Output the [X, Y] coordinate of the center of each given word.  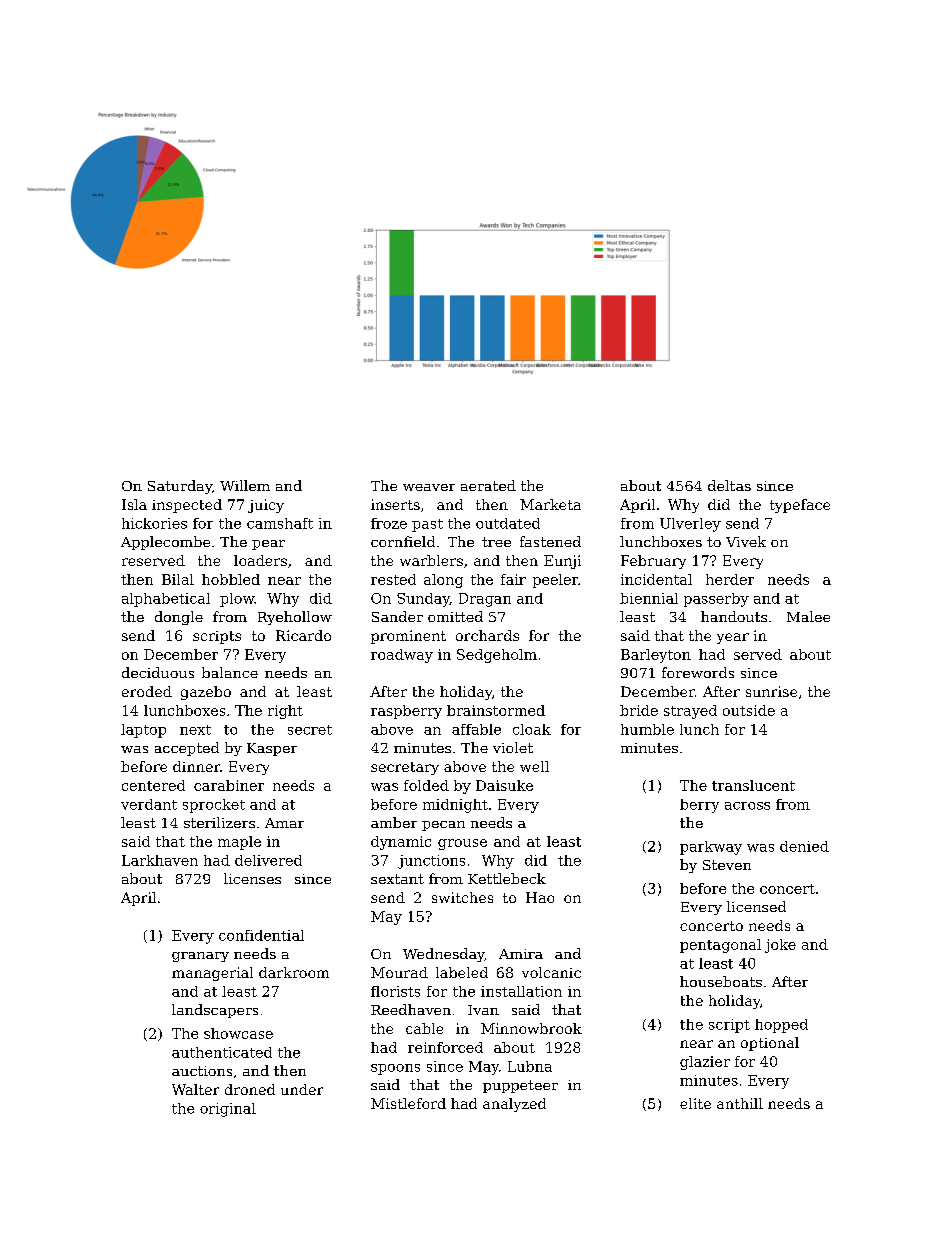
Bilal [178, 579]
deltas [729, 485]
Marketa [550, 504]
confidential [261, 935]
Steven [727, 865]
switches [462, 897]
